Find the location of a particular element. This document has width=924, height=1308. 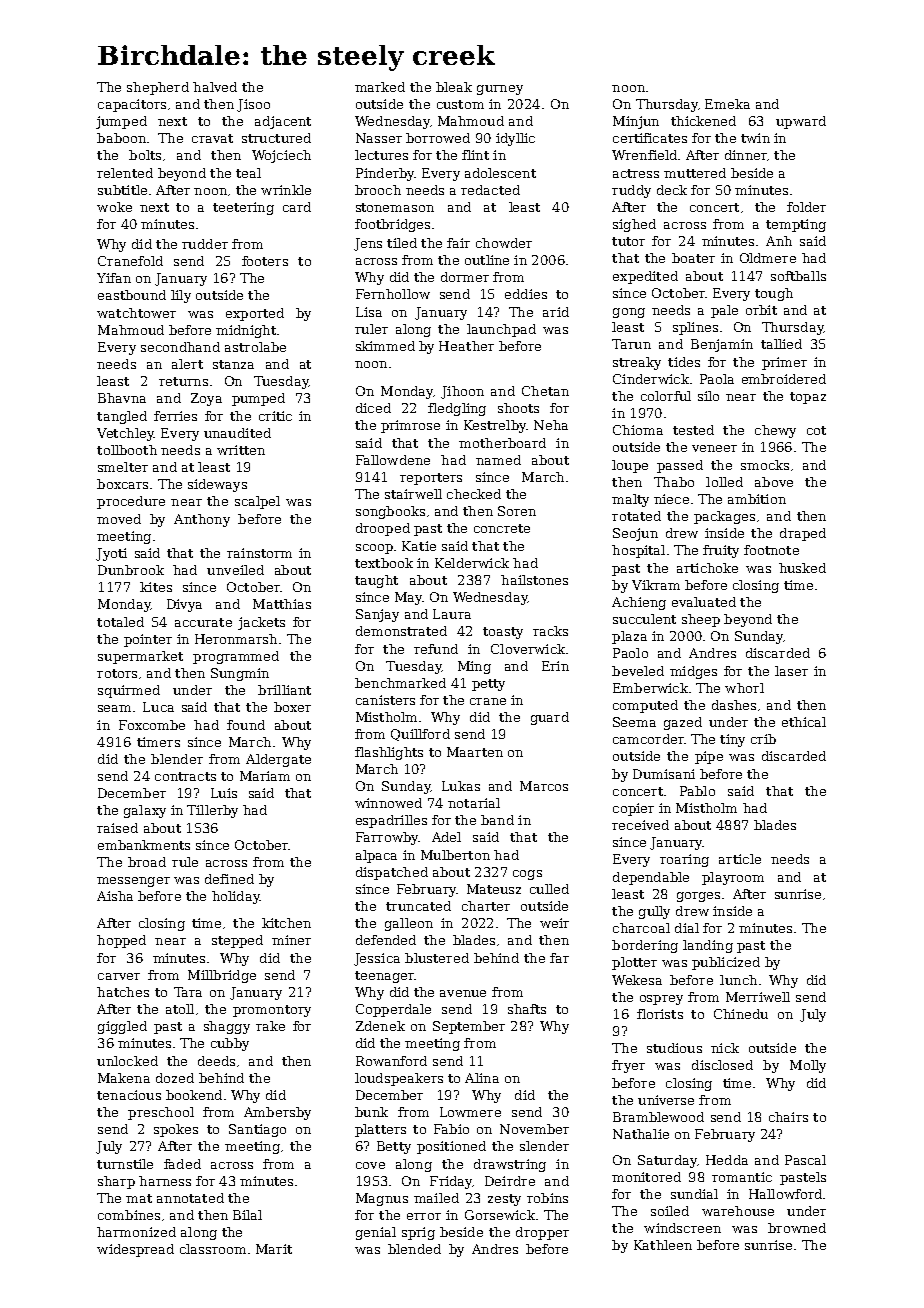

pumped is located at coordinates (258, 399).
